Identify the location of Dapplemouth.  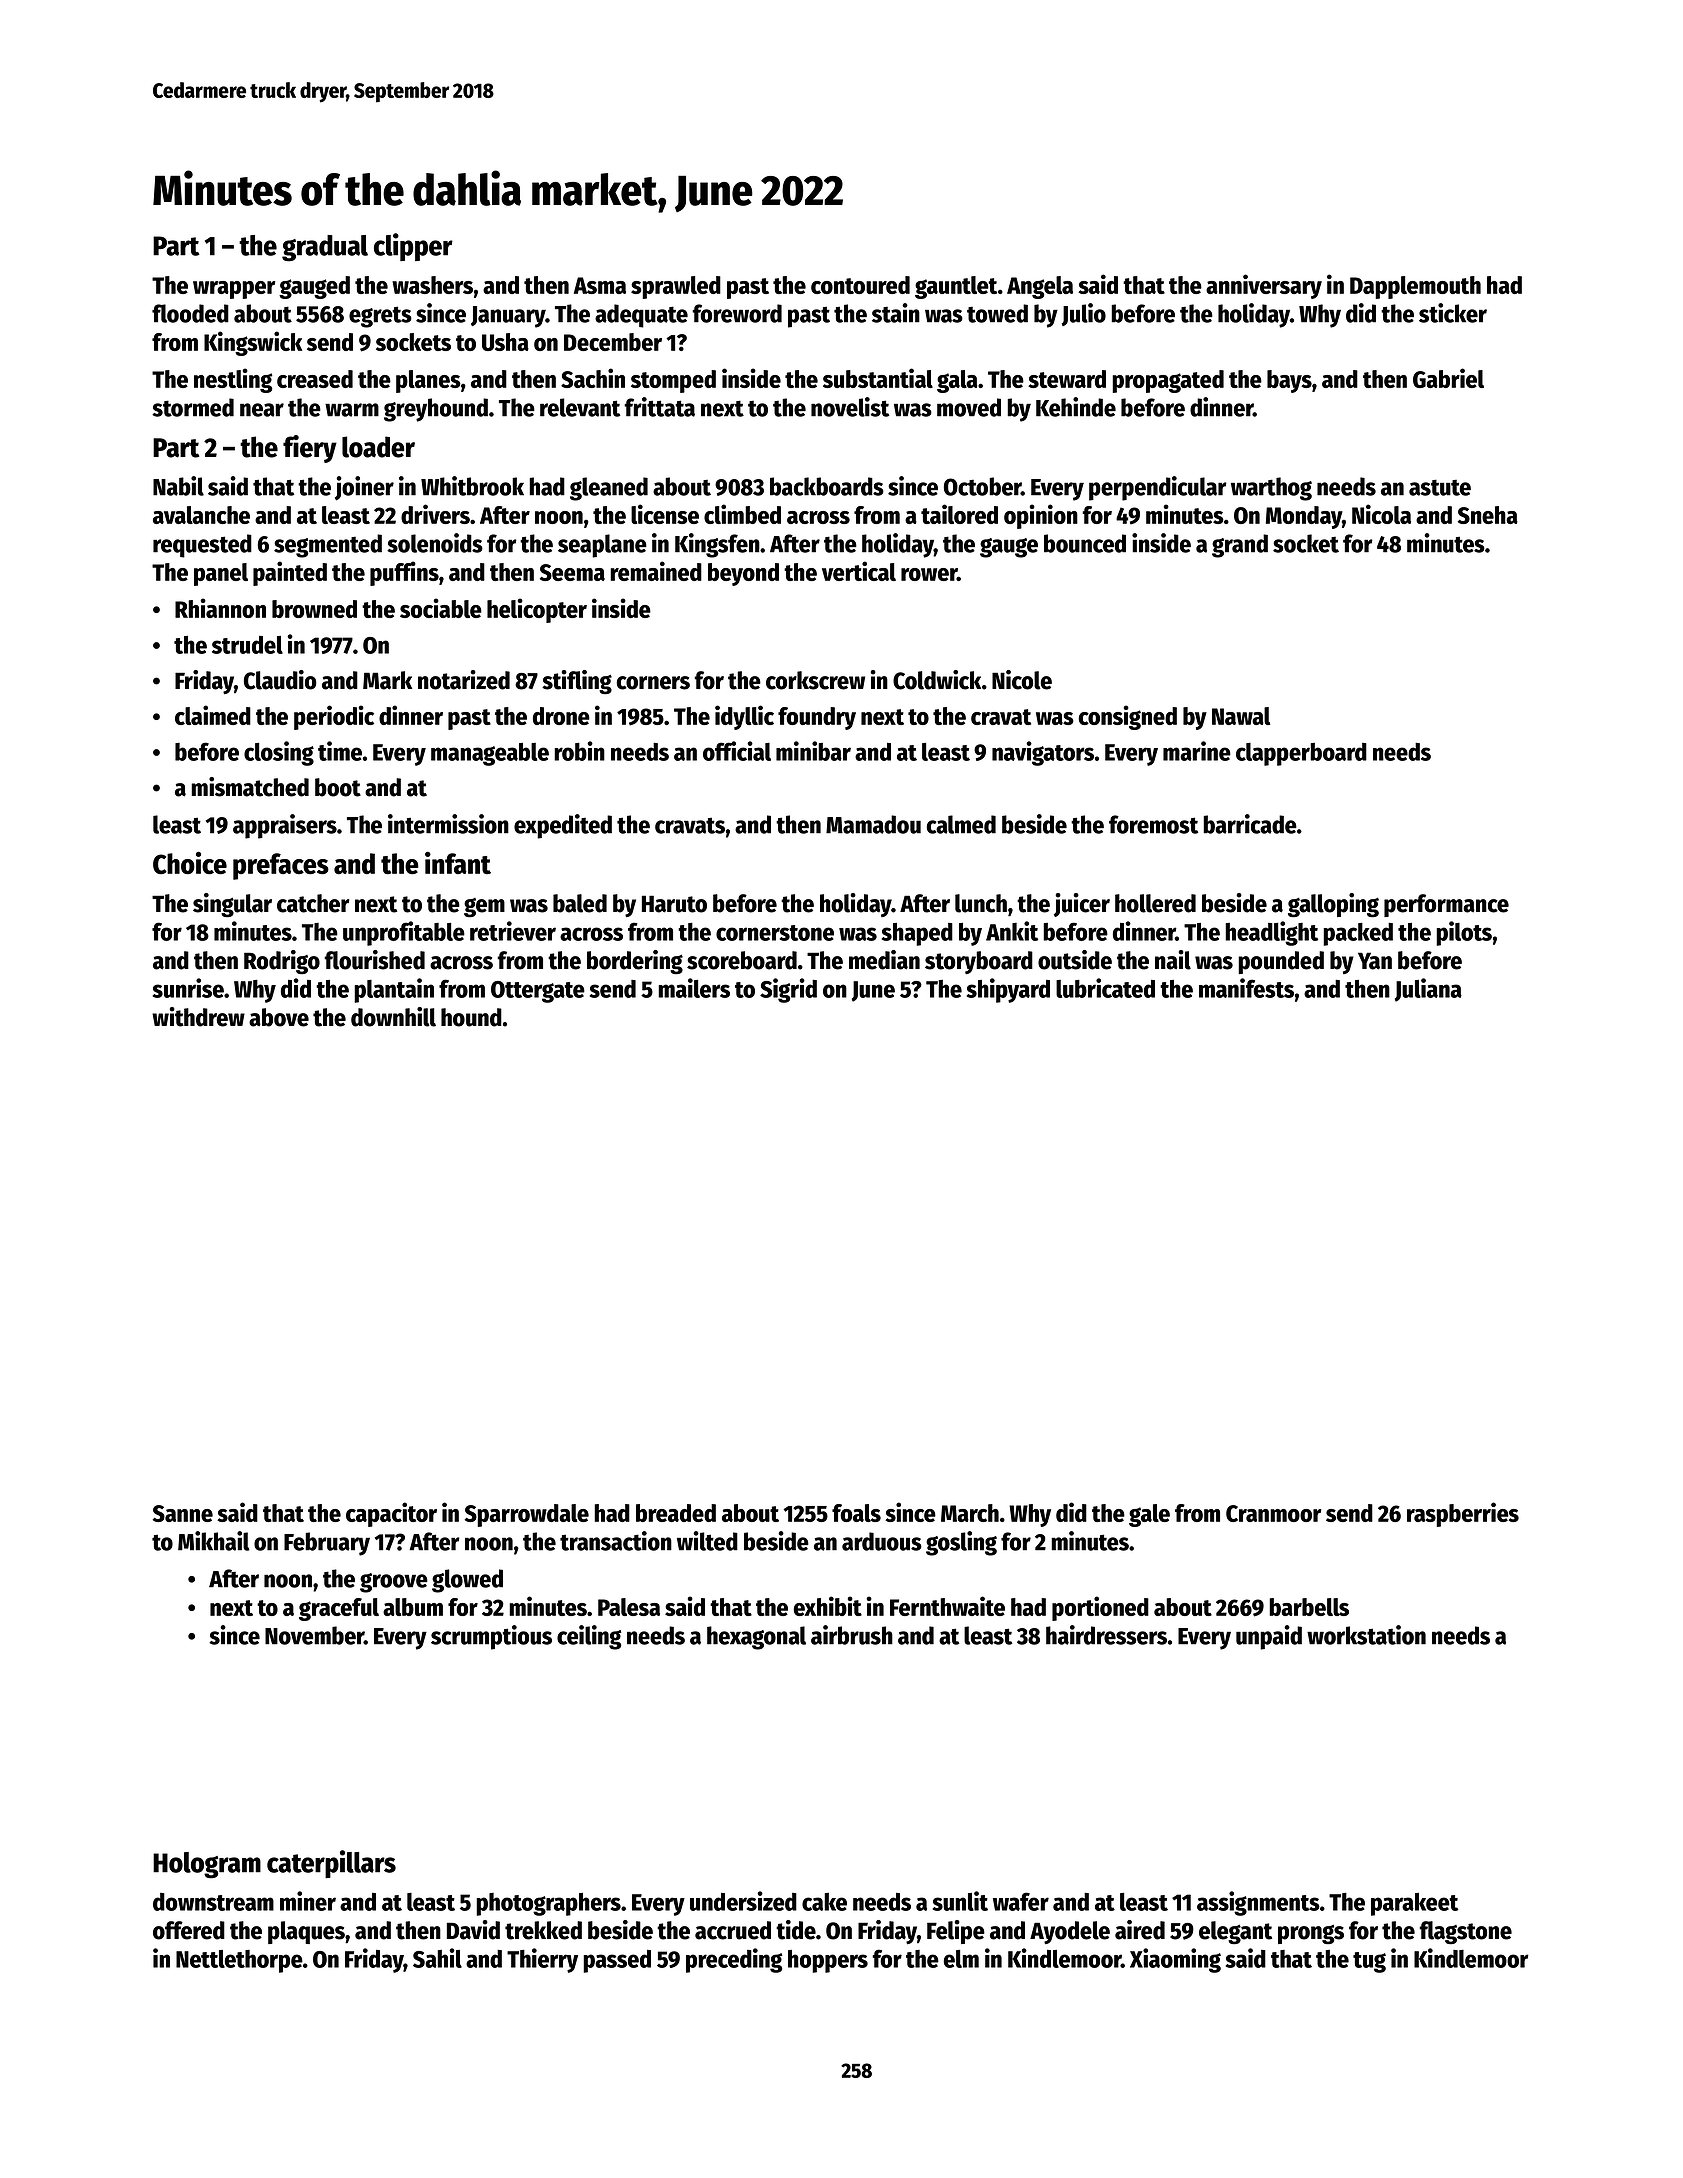
(1415, 287).
